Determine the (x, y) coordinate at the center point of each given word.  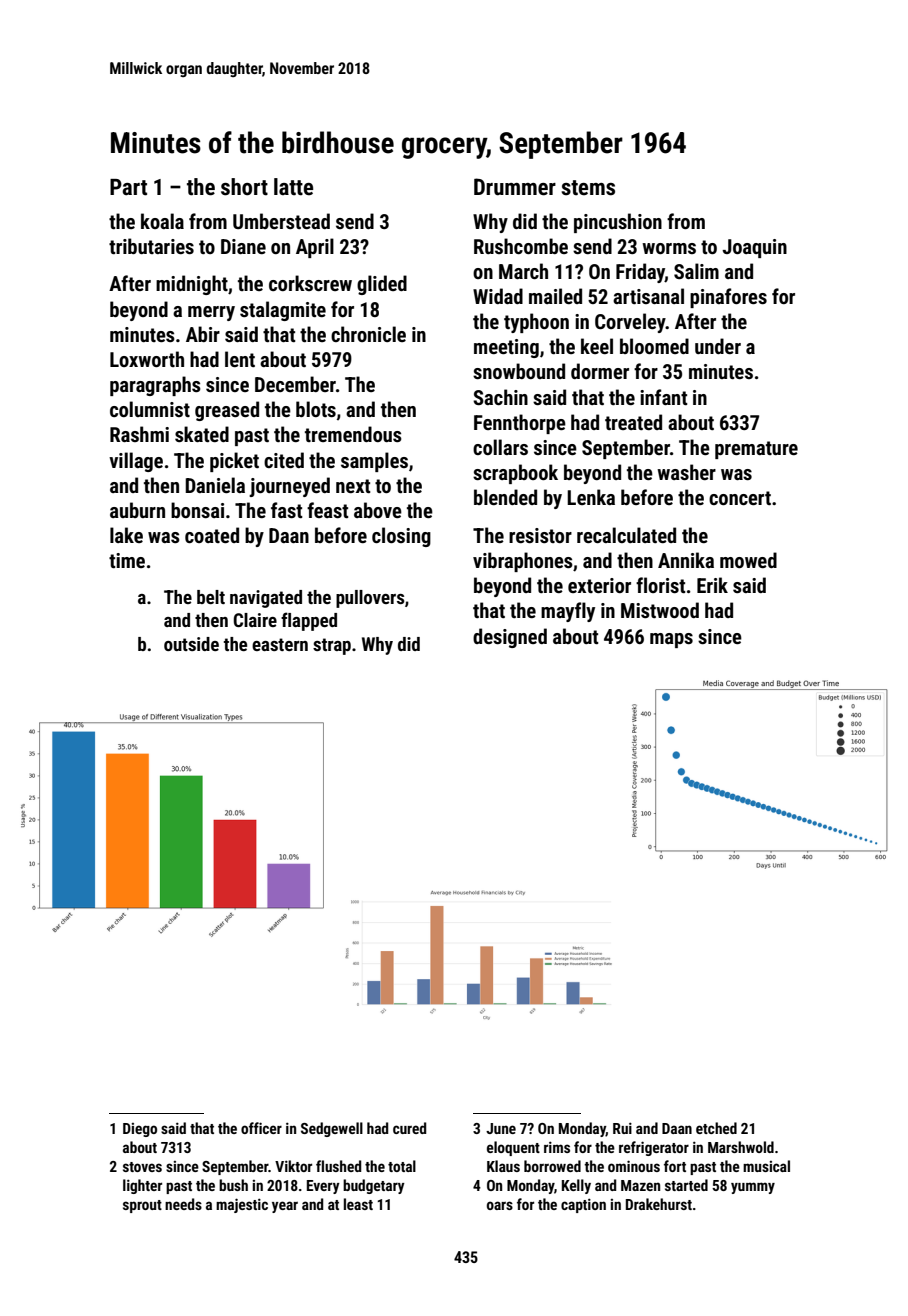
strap (332, 646)
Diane (243, 246)
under (718, 346)
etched (716, 1128)
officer (261, 1128)
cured (409, 1128)
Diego (140, 1130)
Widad (498, 296)
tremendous (353, 434)
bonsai (197, 510)
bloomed (654, 346)
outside (191, 644)
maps (671, 640)
